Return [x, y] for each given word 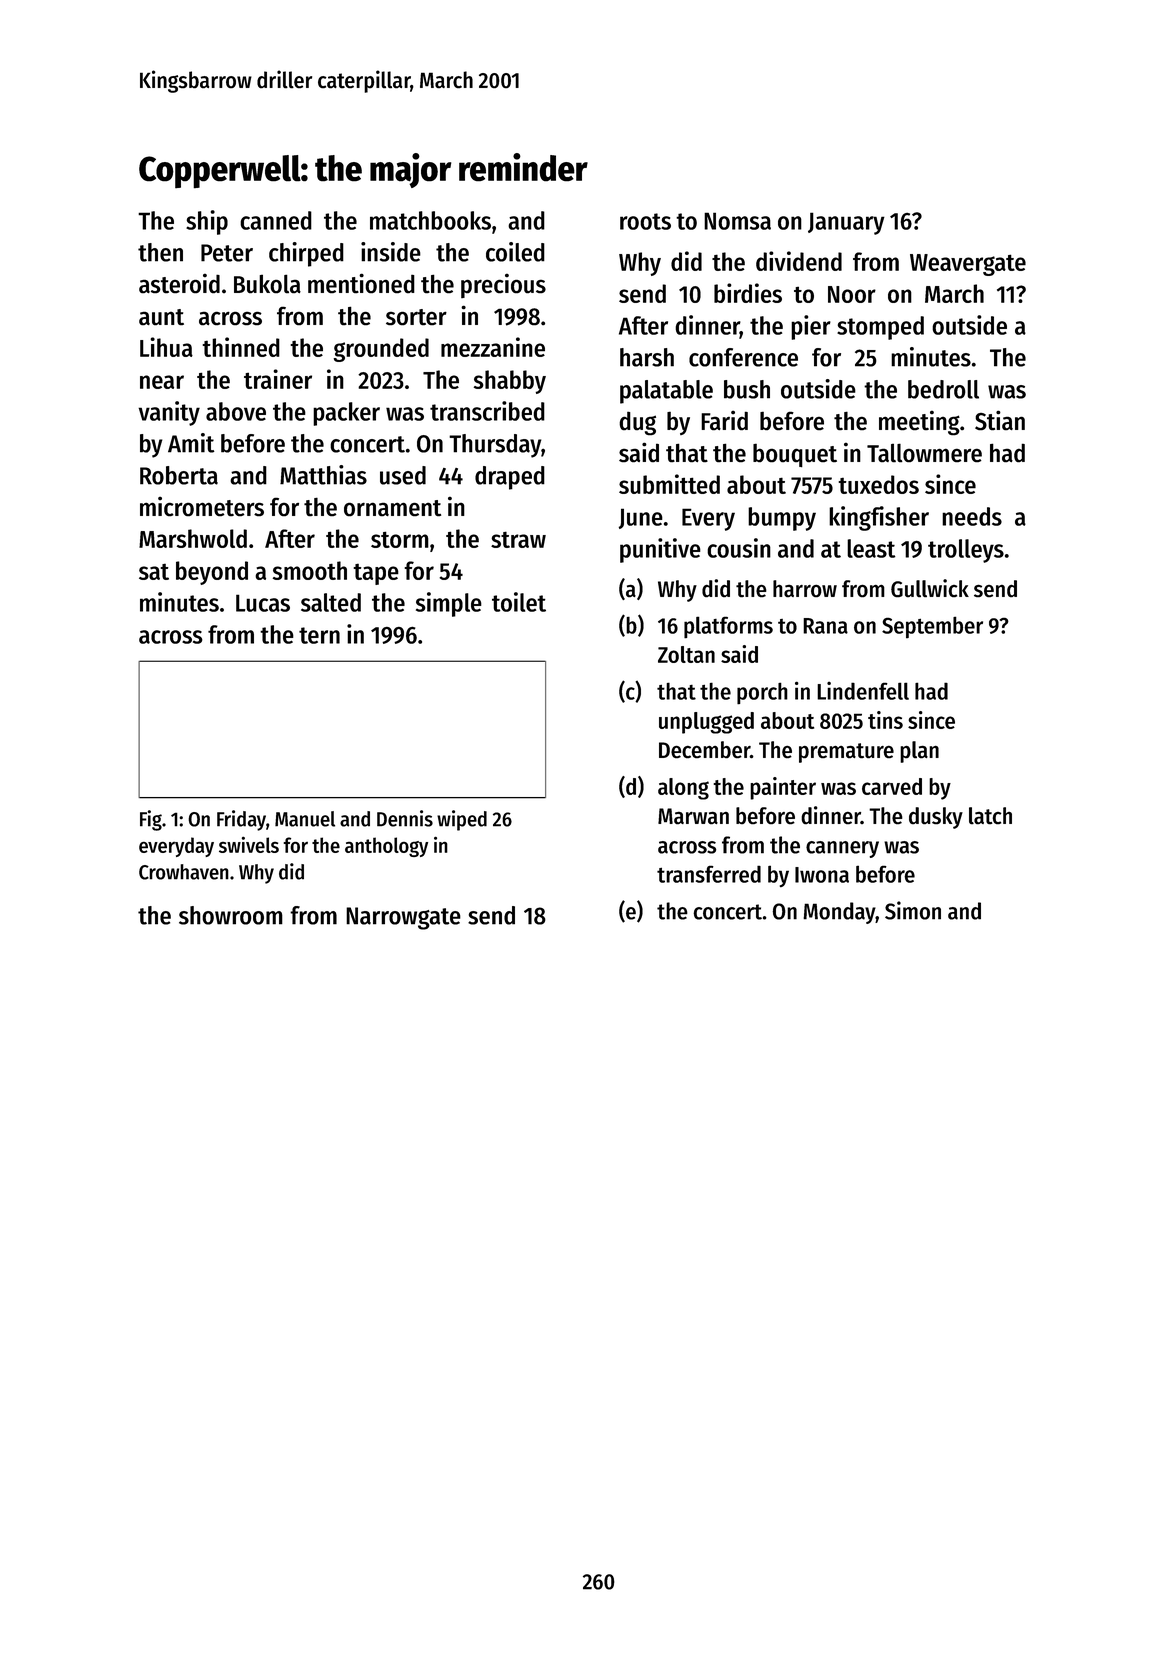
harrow [805, 589]
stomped [880, 328]
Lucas [263, 603]
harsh [647, 357]
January [846, 223]
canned [276, 220]
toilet [519, 602]
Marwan [693, 816]
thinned [241, 347]
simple [449, 604]
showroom [231, 915]
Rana [825, 626]
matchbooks [430, 220]
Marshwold [193, 538]
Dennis [405, 818]
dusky [936, 818]
